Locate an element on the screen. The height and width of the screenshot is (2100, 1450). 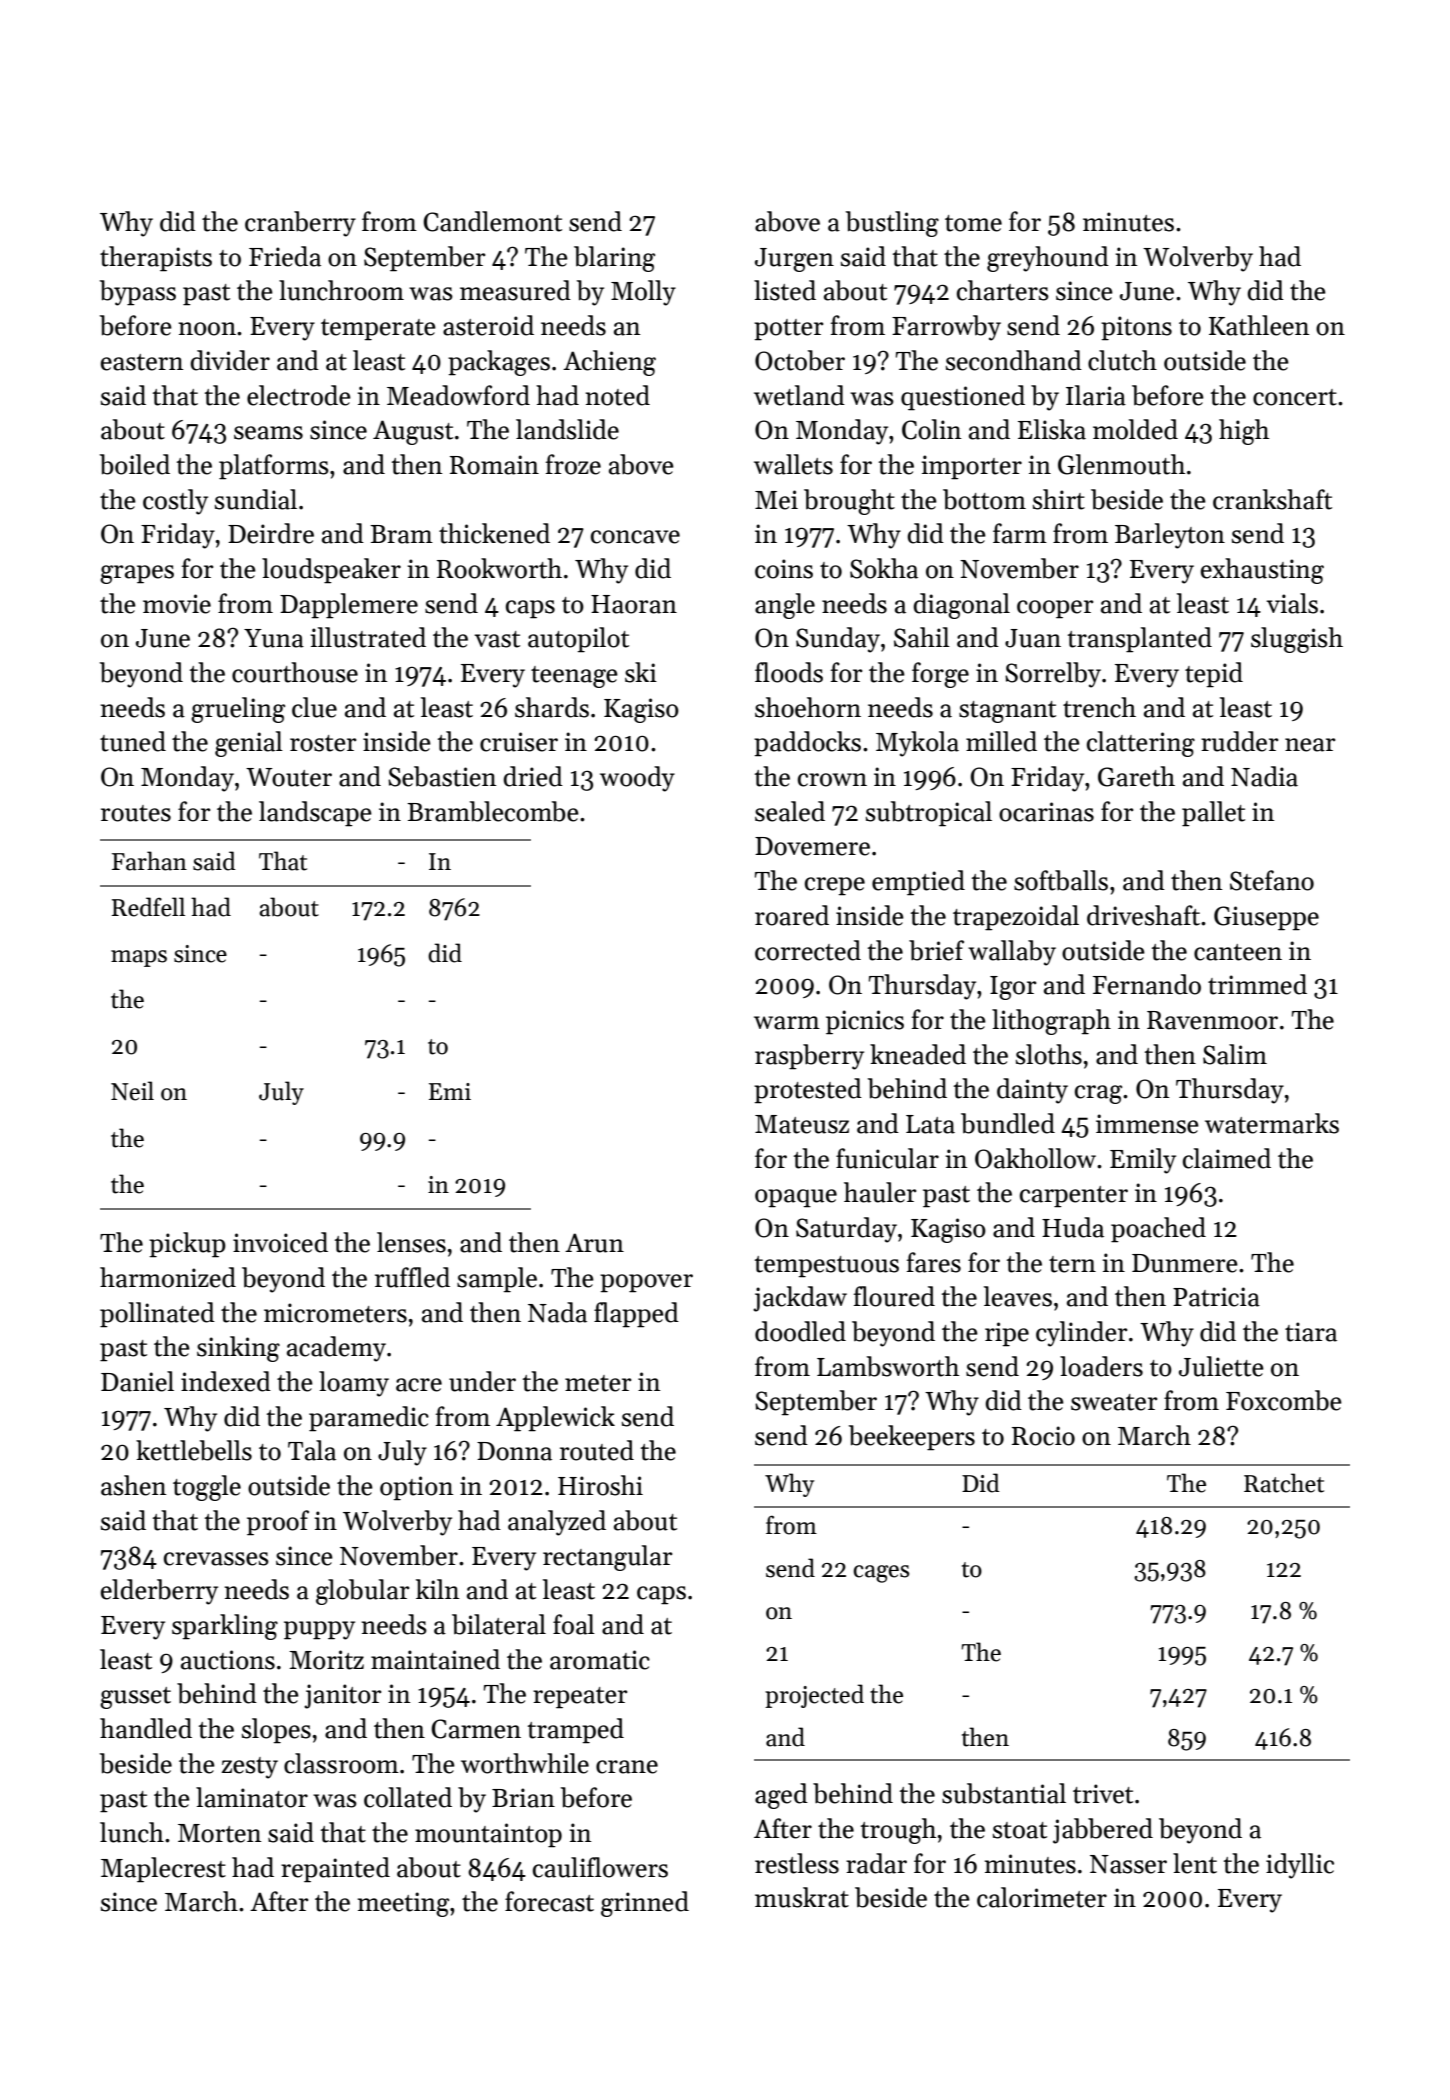
Sebastien is located at coordinates (442, 776).
